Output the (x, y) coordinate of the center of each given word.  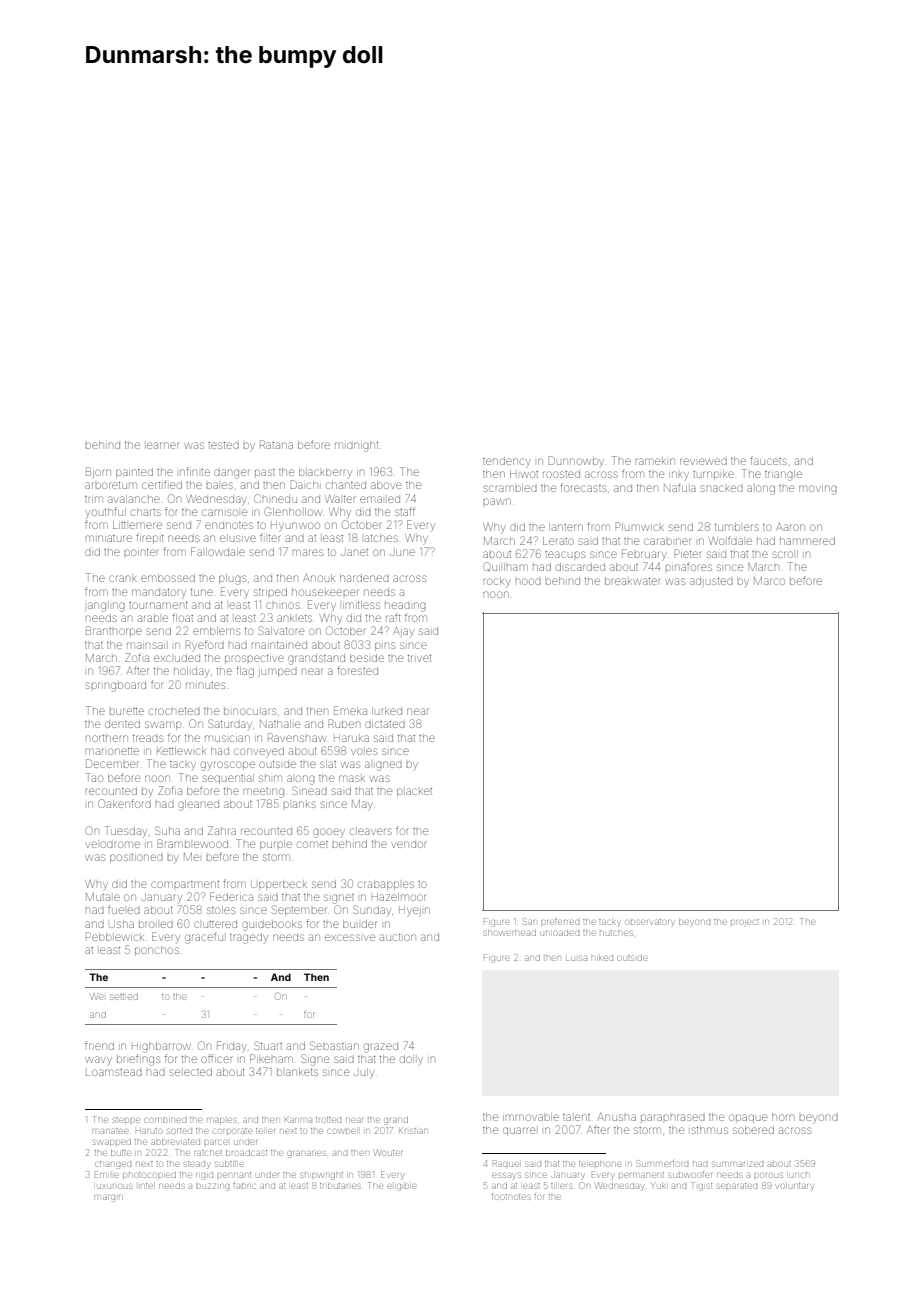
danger (231, 474)
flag (245, 672)
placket (414, 792)
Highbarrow (161, 1047)
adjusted (711, 581)
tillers (561, 1186)
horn (783, 1117)
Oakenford (124, 803)
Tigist (702, 1186)
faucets (768, 460)
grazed (381, 1048)
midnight (357, 446)
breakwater (633, 581)
